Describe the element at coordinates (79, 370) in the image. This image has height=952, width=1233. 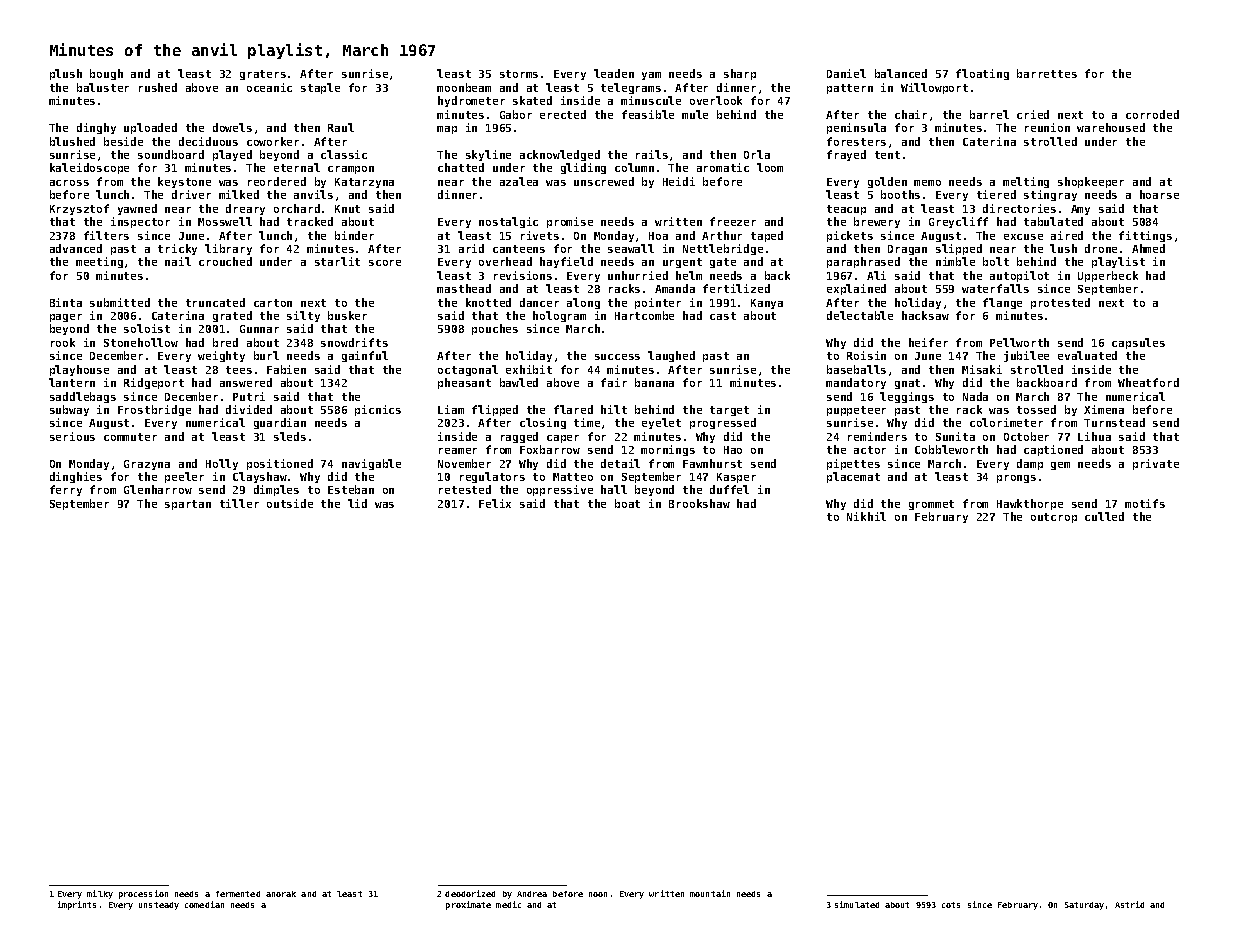
I see `playhouse` at that location.
